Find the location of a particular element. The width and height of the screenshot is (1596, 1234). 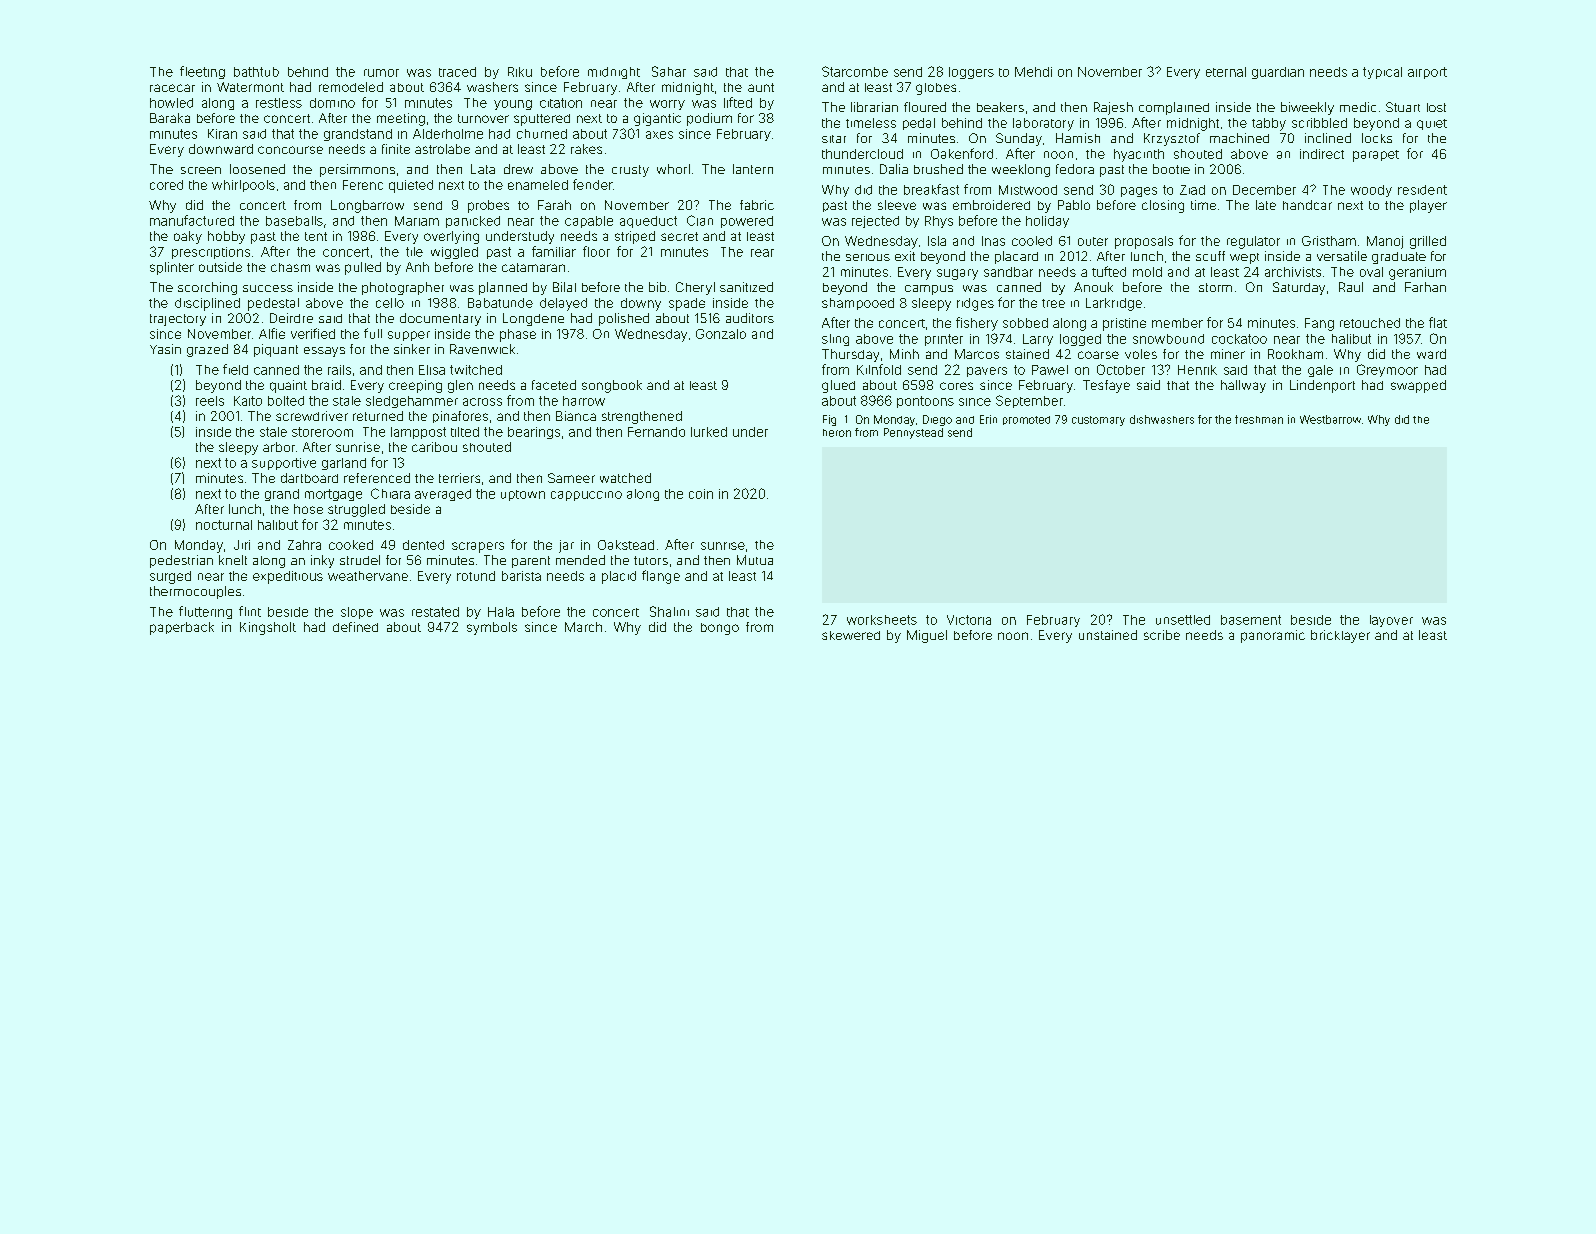

symbols is located at coordinates (492, 628).
